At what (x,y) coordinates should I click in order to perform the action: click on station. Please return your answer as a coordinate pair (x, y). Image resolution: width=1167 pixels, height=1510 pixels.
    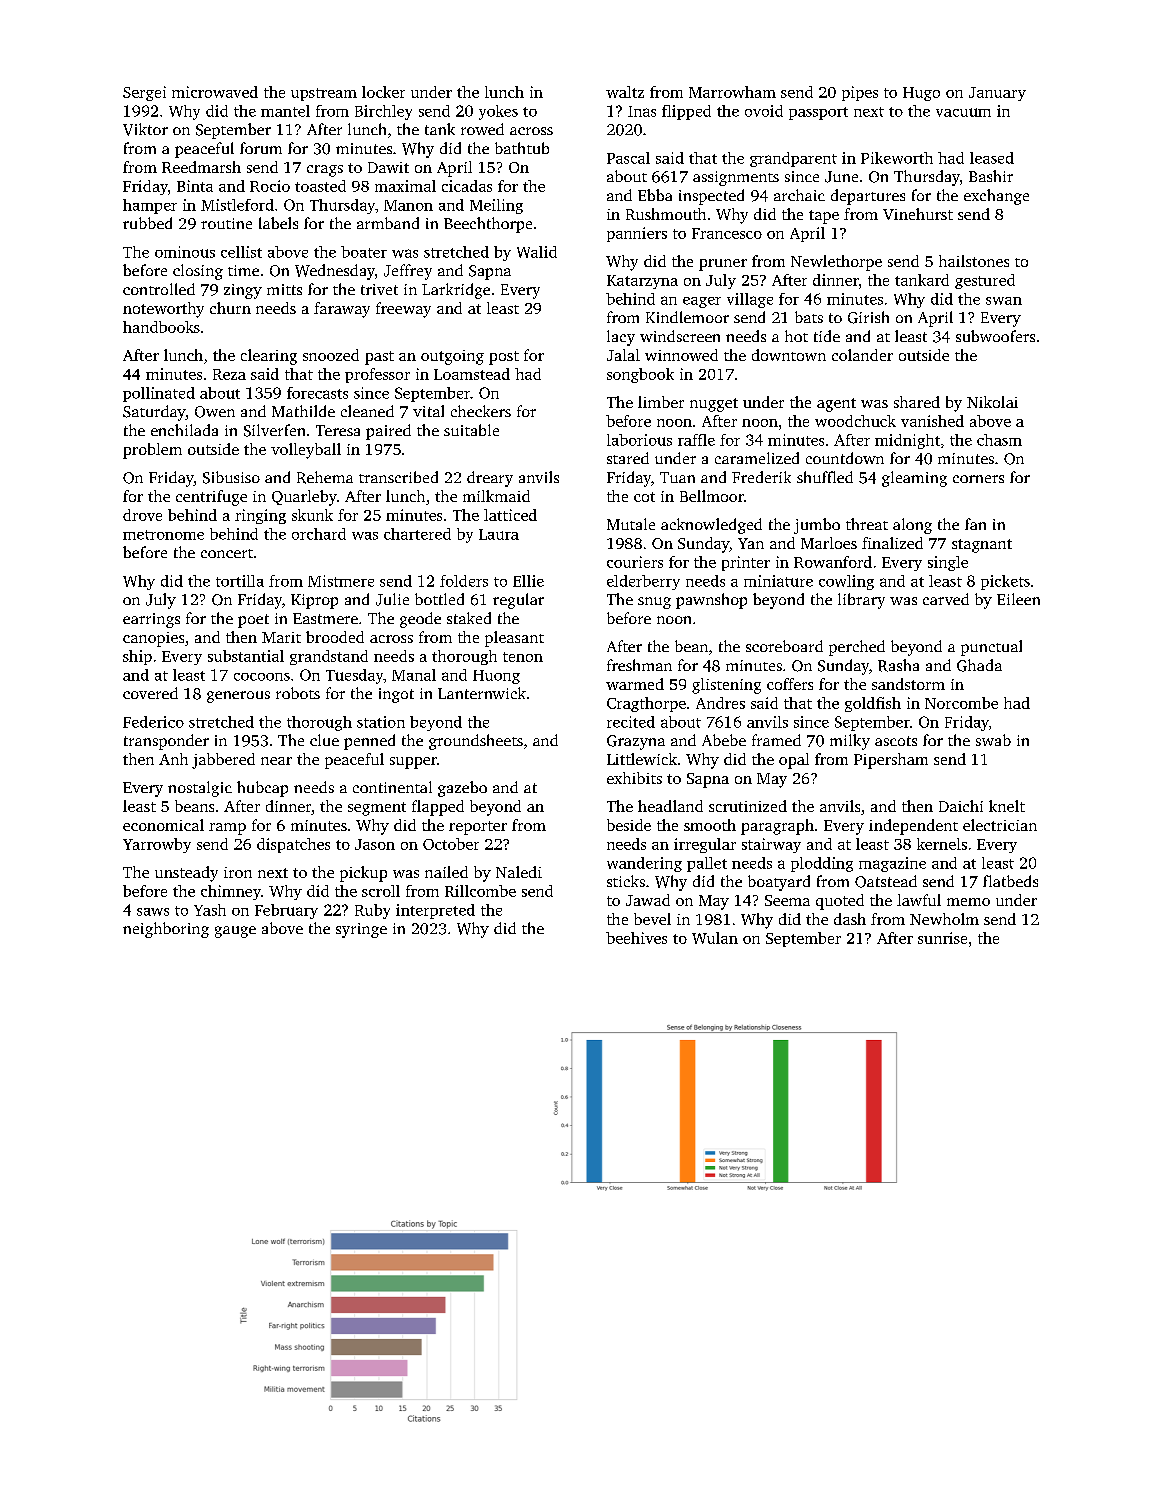
    Looking at the image, I should click on (381, 722).
